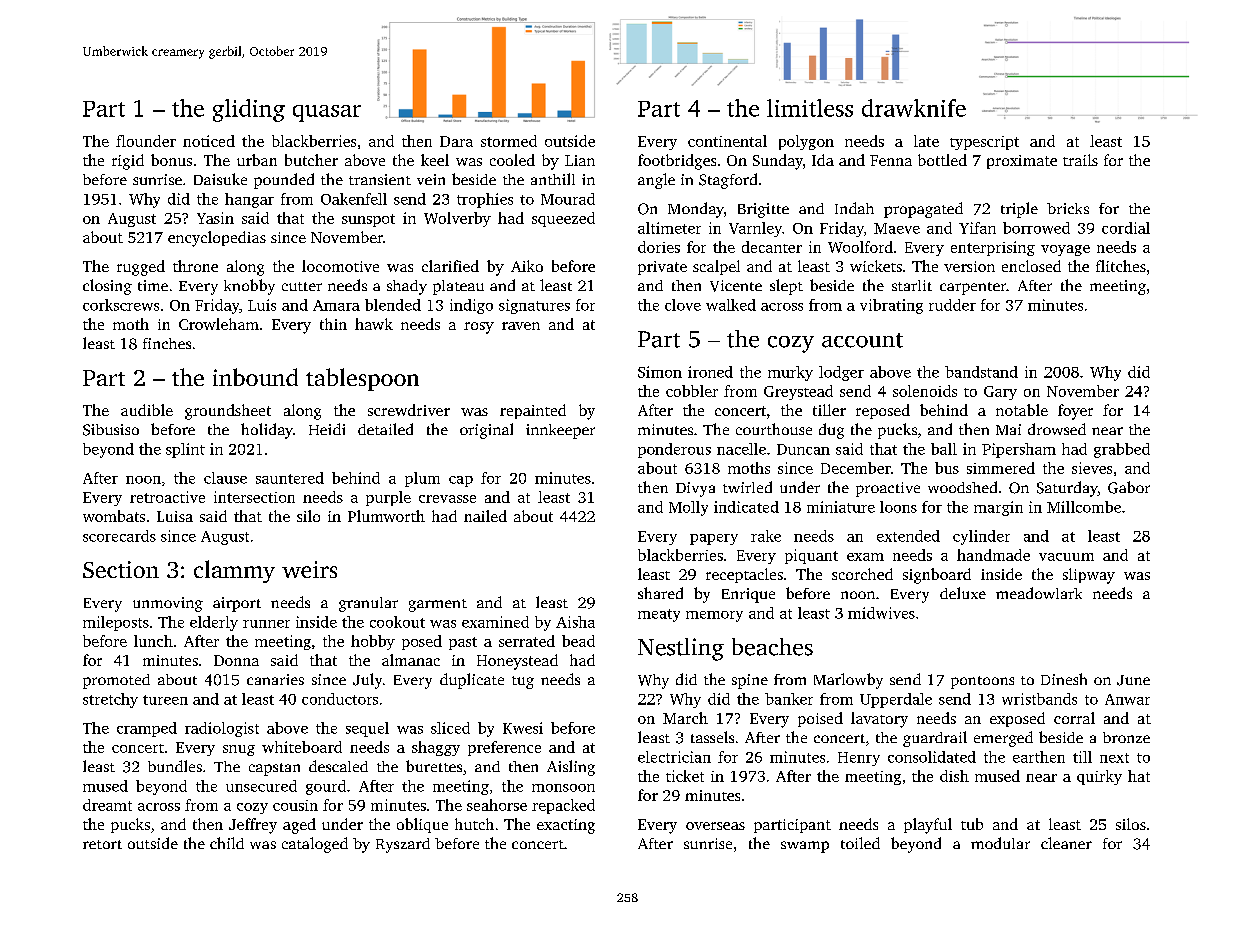 The image size is (1233, 952). Describe the element at coordinates (249, 110) in the document. I see `gliding` at that location.
